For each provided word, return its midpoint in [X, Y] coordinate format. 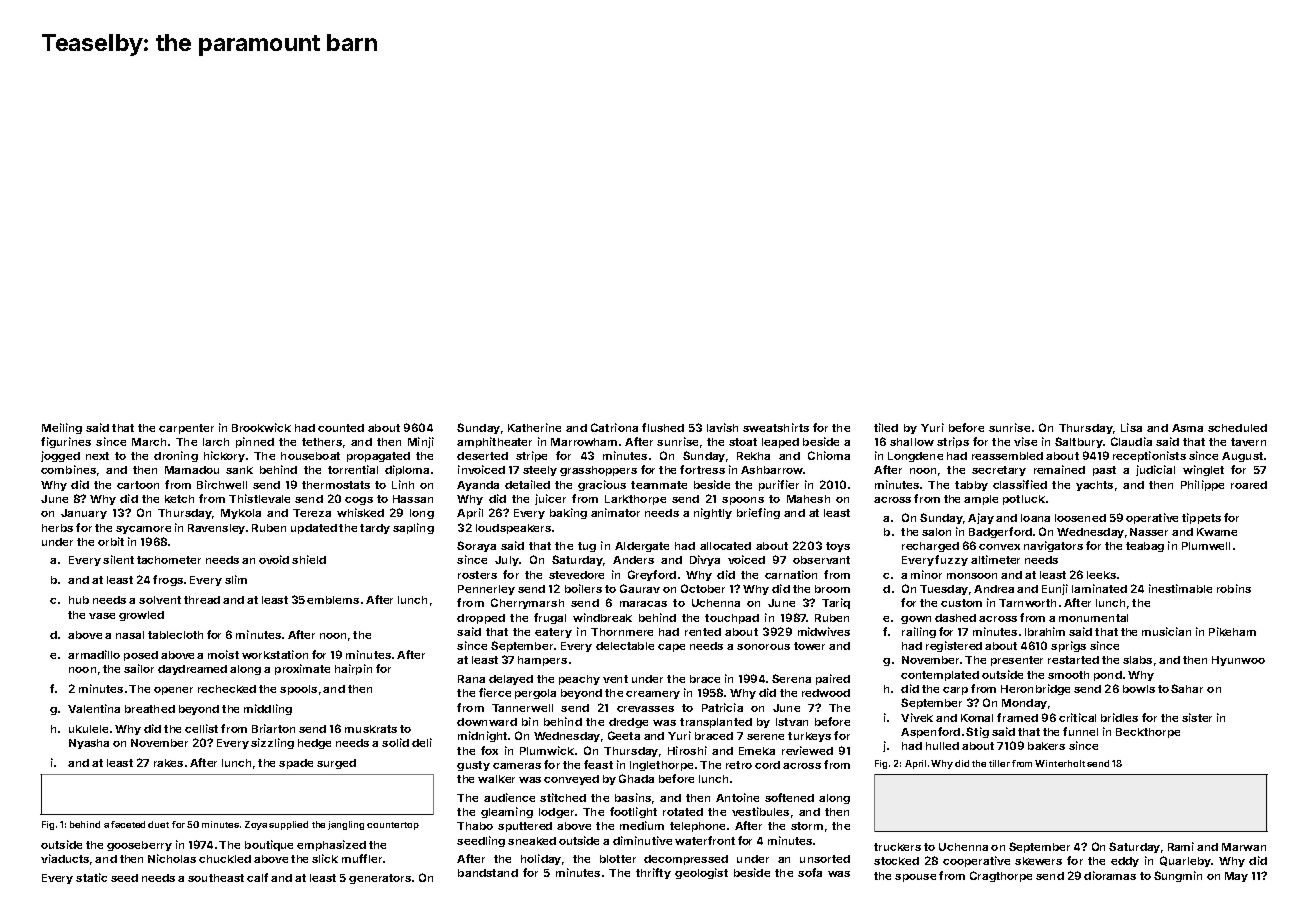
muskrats [371, 729]
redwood [826, 693]
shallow [912, 442]
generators [380, 879]
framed [1017, 717]
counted [341, 428]
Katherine [534, 427]
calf [257, 877]
